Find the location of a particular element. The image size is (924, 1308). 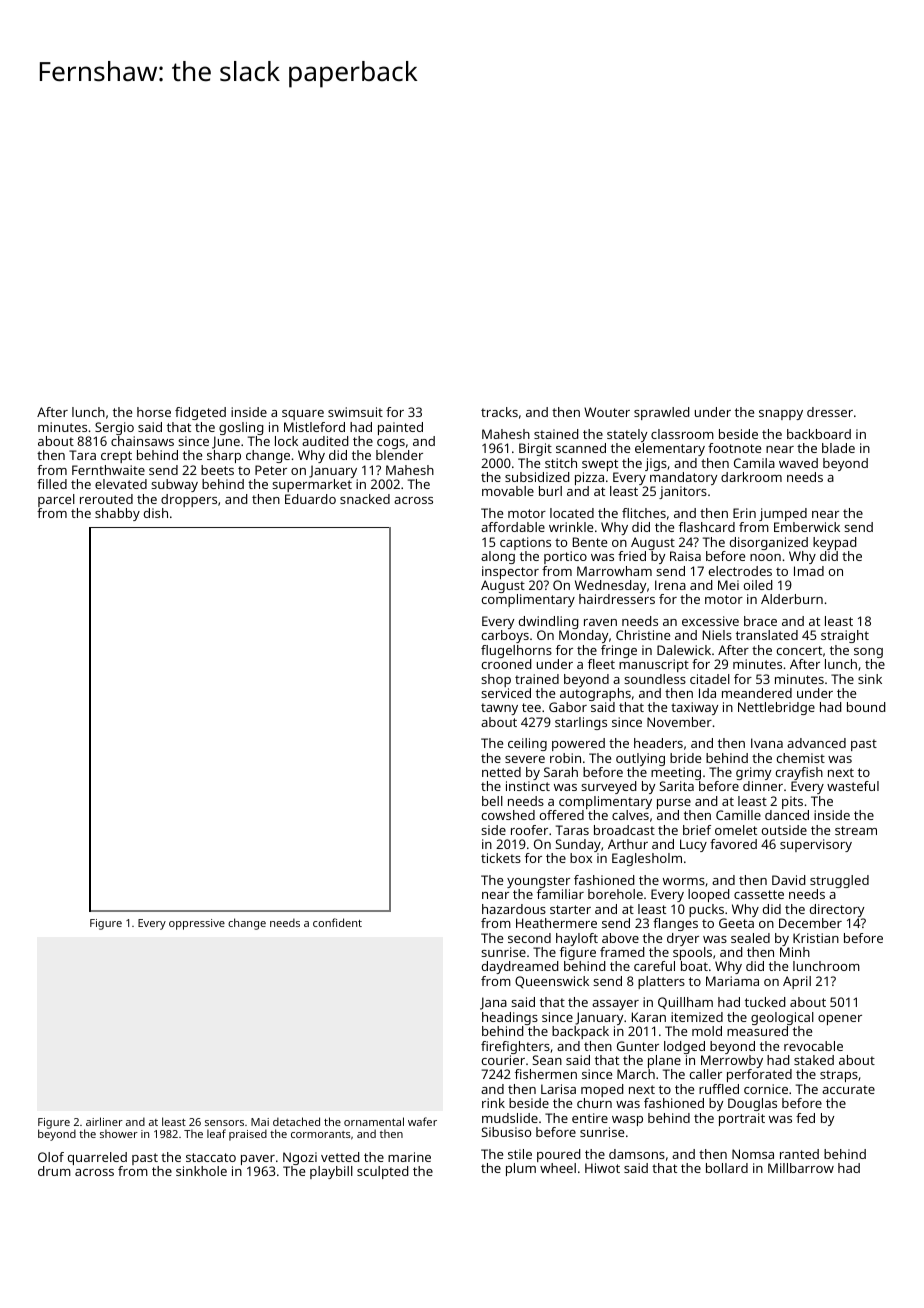

Ivana is located at coordinates (767, 743).
